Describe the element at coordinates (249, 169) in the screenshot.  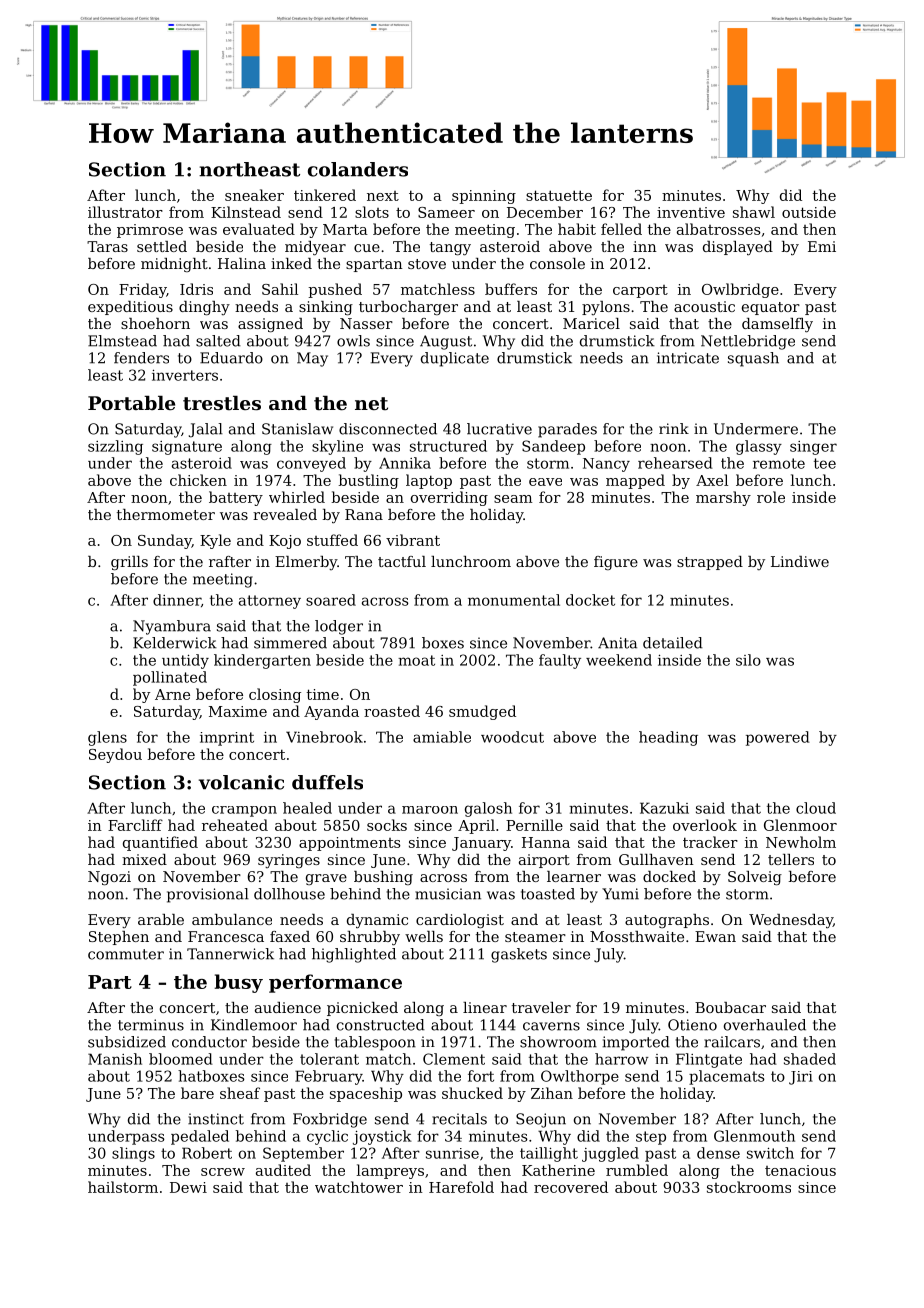
I see `northeast` at that location.
